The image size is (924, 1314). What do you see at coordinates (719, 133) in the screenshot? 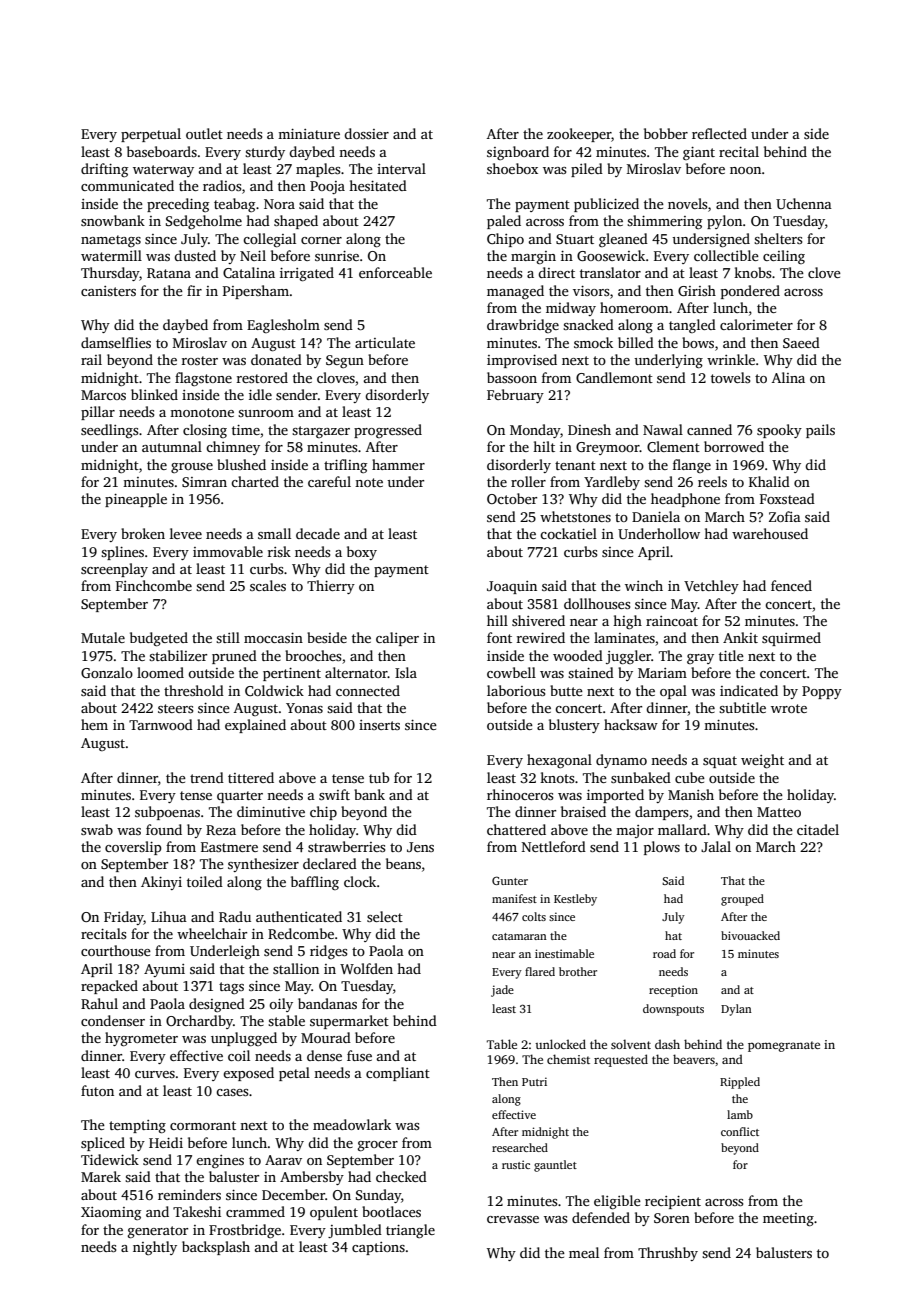
I see `reflected` at bounding box center [719, 133].
